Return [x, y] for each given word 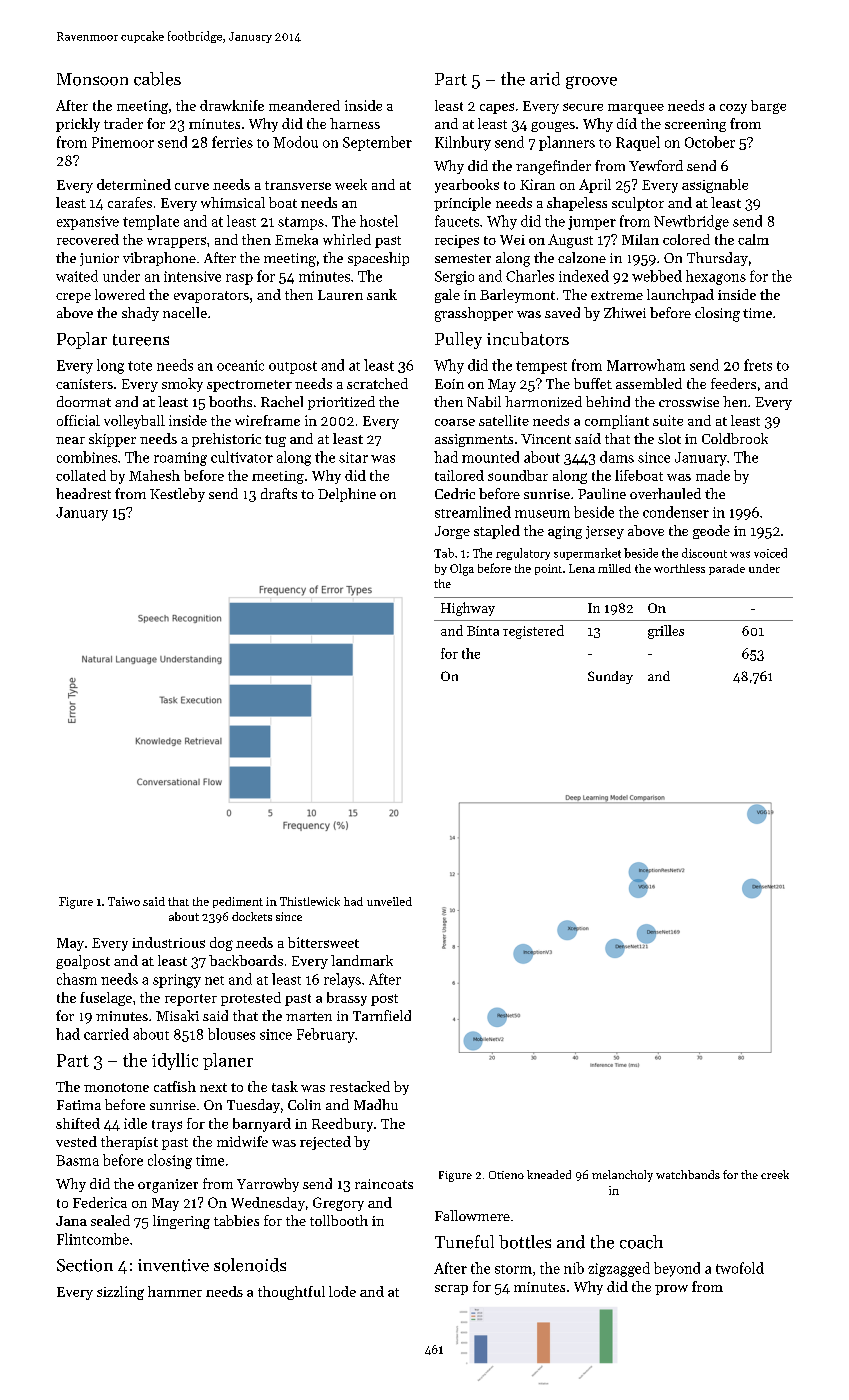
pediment [238, 902]
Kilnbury [463, 143]
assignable [715, 186]
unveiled [389, 901]
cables [157, 79]
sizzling [120, 1293]
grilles [666, 632]
